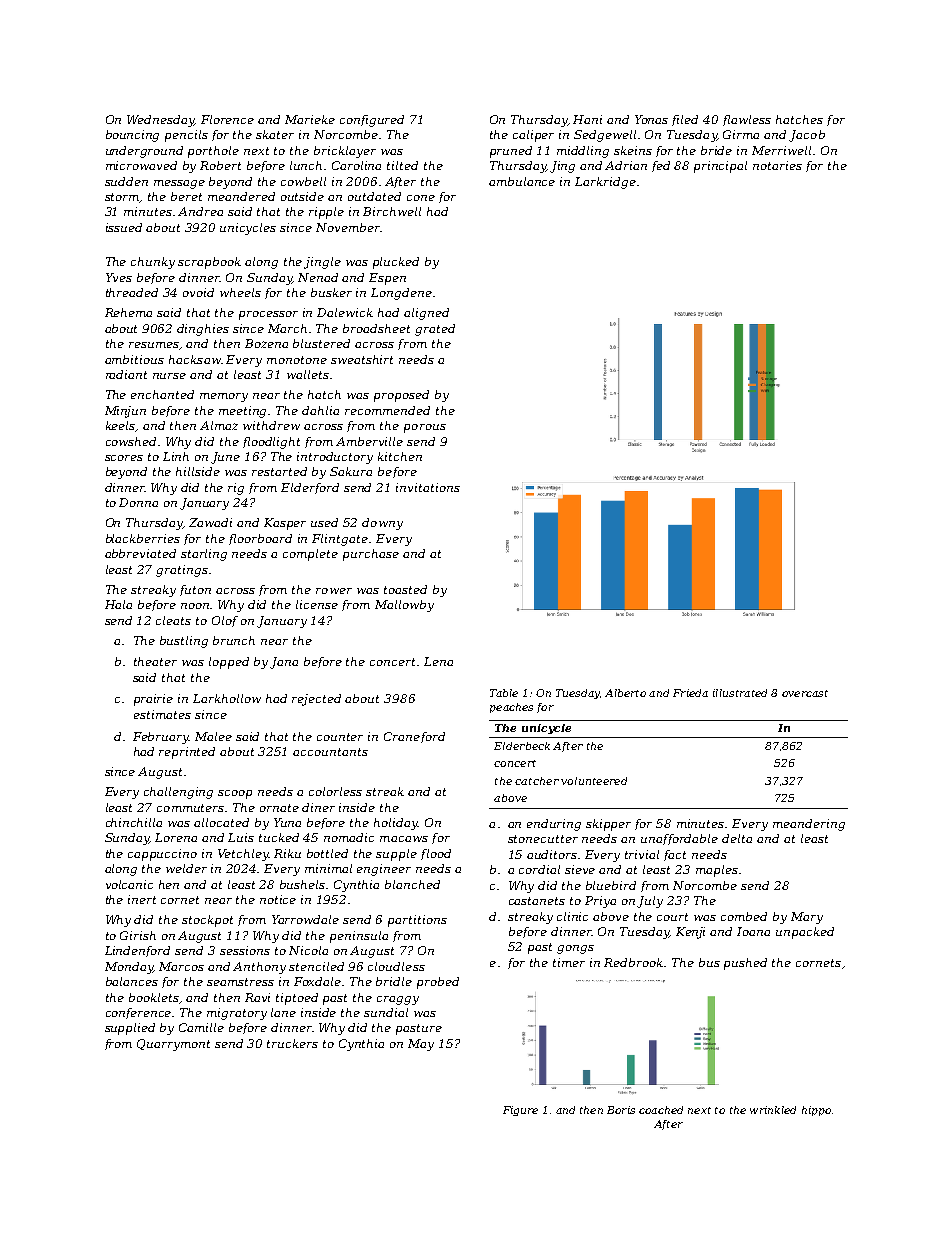  What do you see at coordinates (186, 136) in the screenshot?
I see `pencils` at bounding box center [186, 136].
